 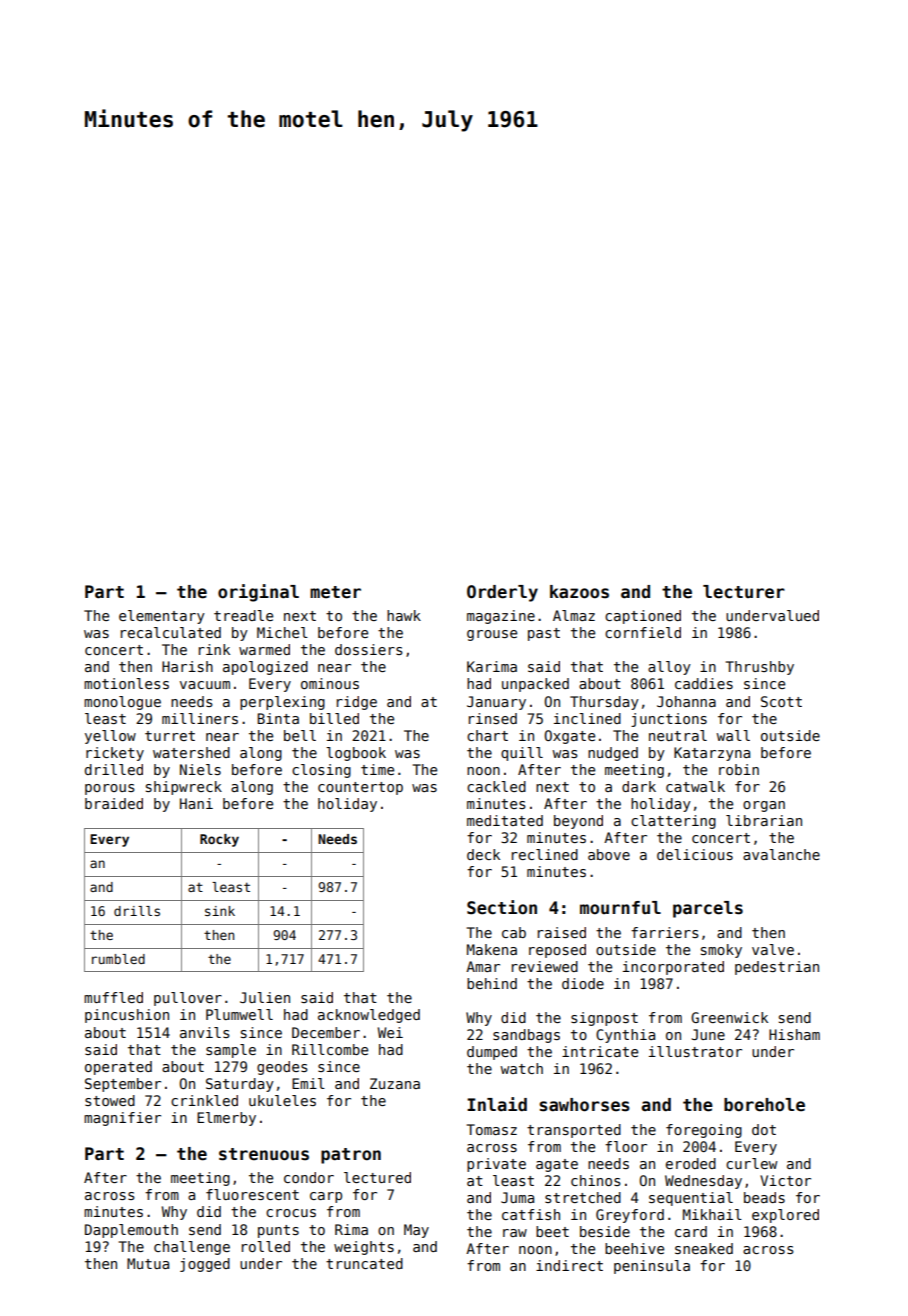 What do you see at coordinates (643, 632) in the document?
I see `cornfield` at bounding box center [643, 632].
